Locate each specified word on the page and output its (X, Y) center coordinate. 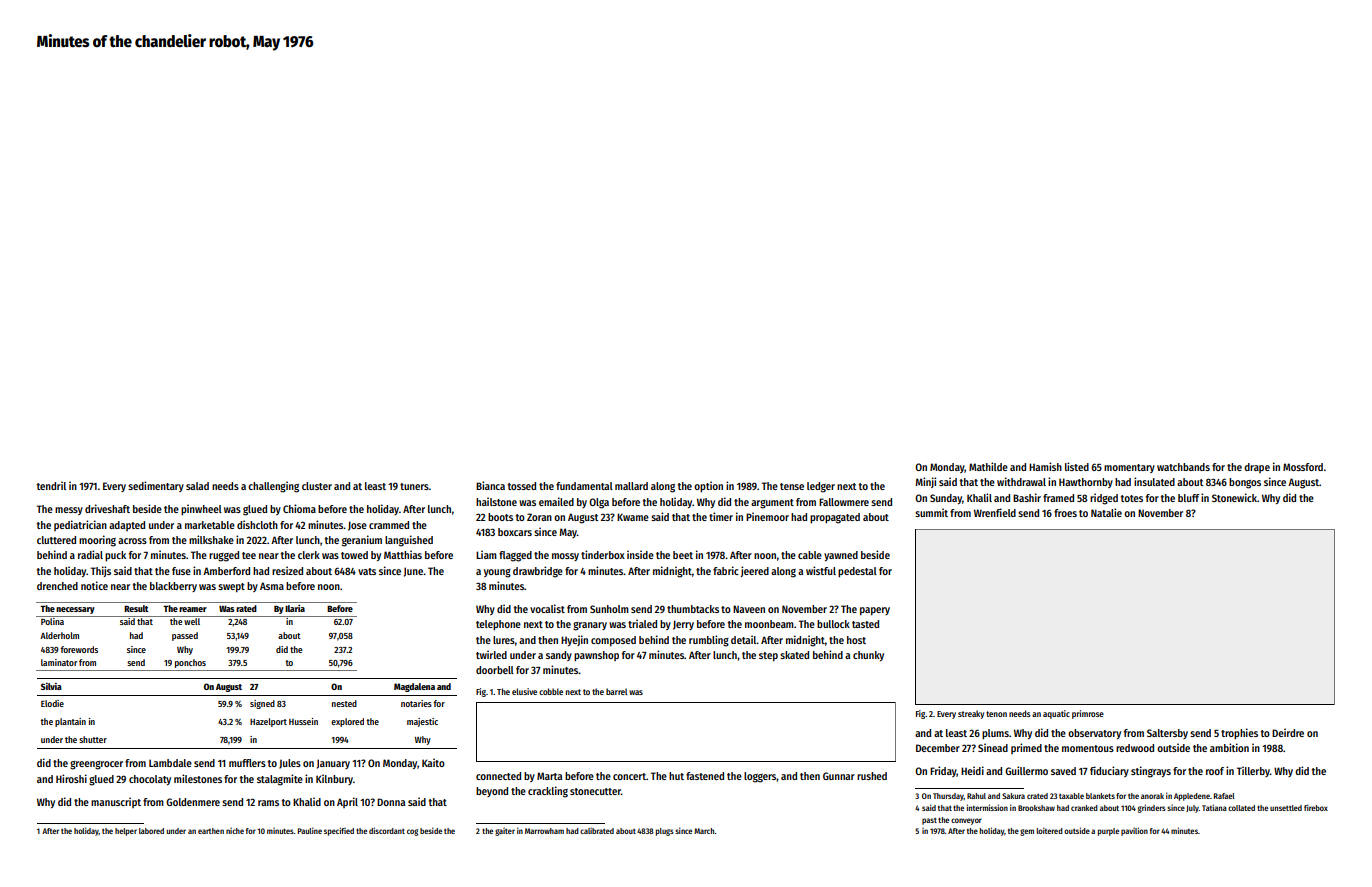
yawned (841, 556)
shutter (93, 739)
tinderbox (603, 554)
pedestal (857, 572)
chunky (868, 656)
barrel (616, 691)
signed (262, 704)
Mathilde (988, 466)
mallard (631, 486)
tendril (51, 485)
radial (90, 554)
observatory (1094, 734)
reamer (193, 609)
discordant (387, 830)
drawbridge (538, 572)
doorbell (495, 670)
